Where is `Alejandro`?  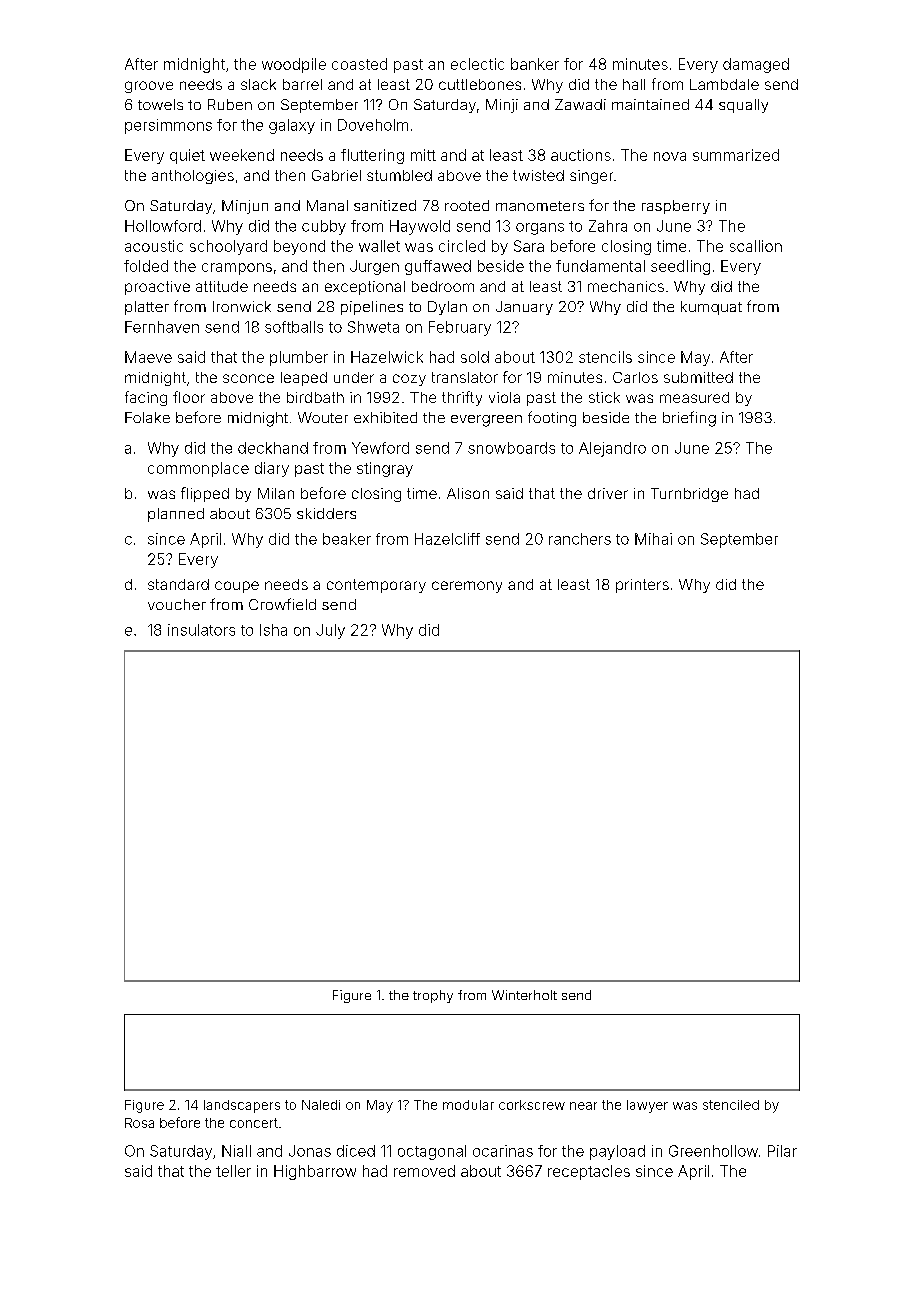 Alejandro is located at coordinates (612, 449).
